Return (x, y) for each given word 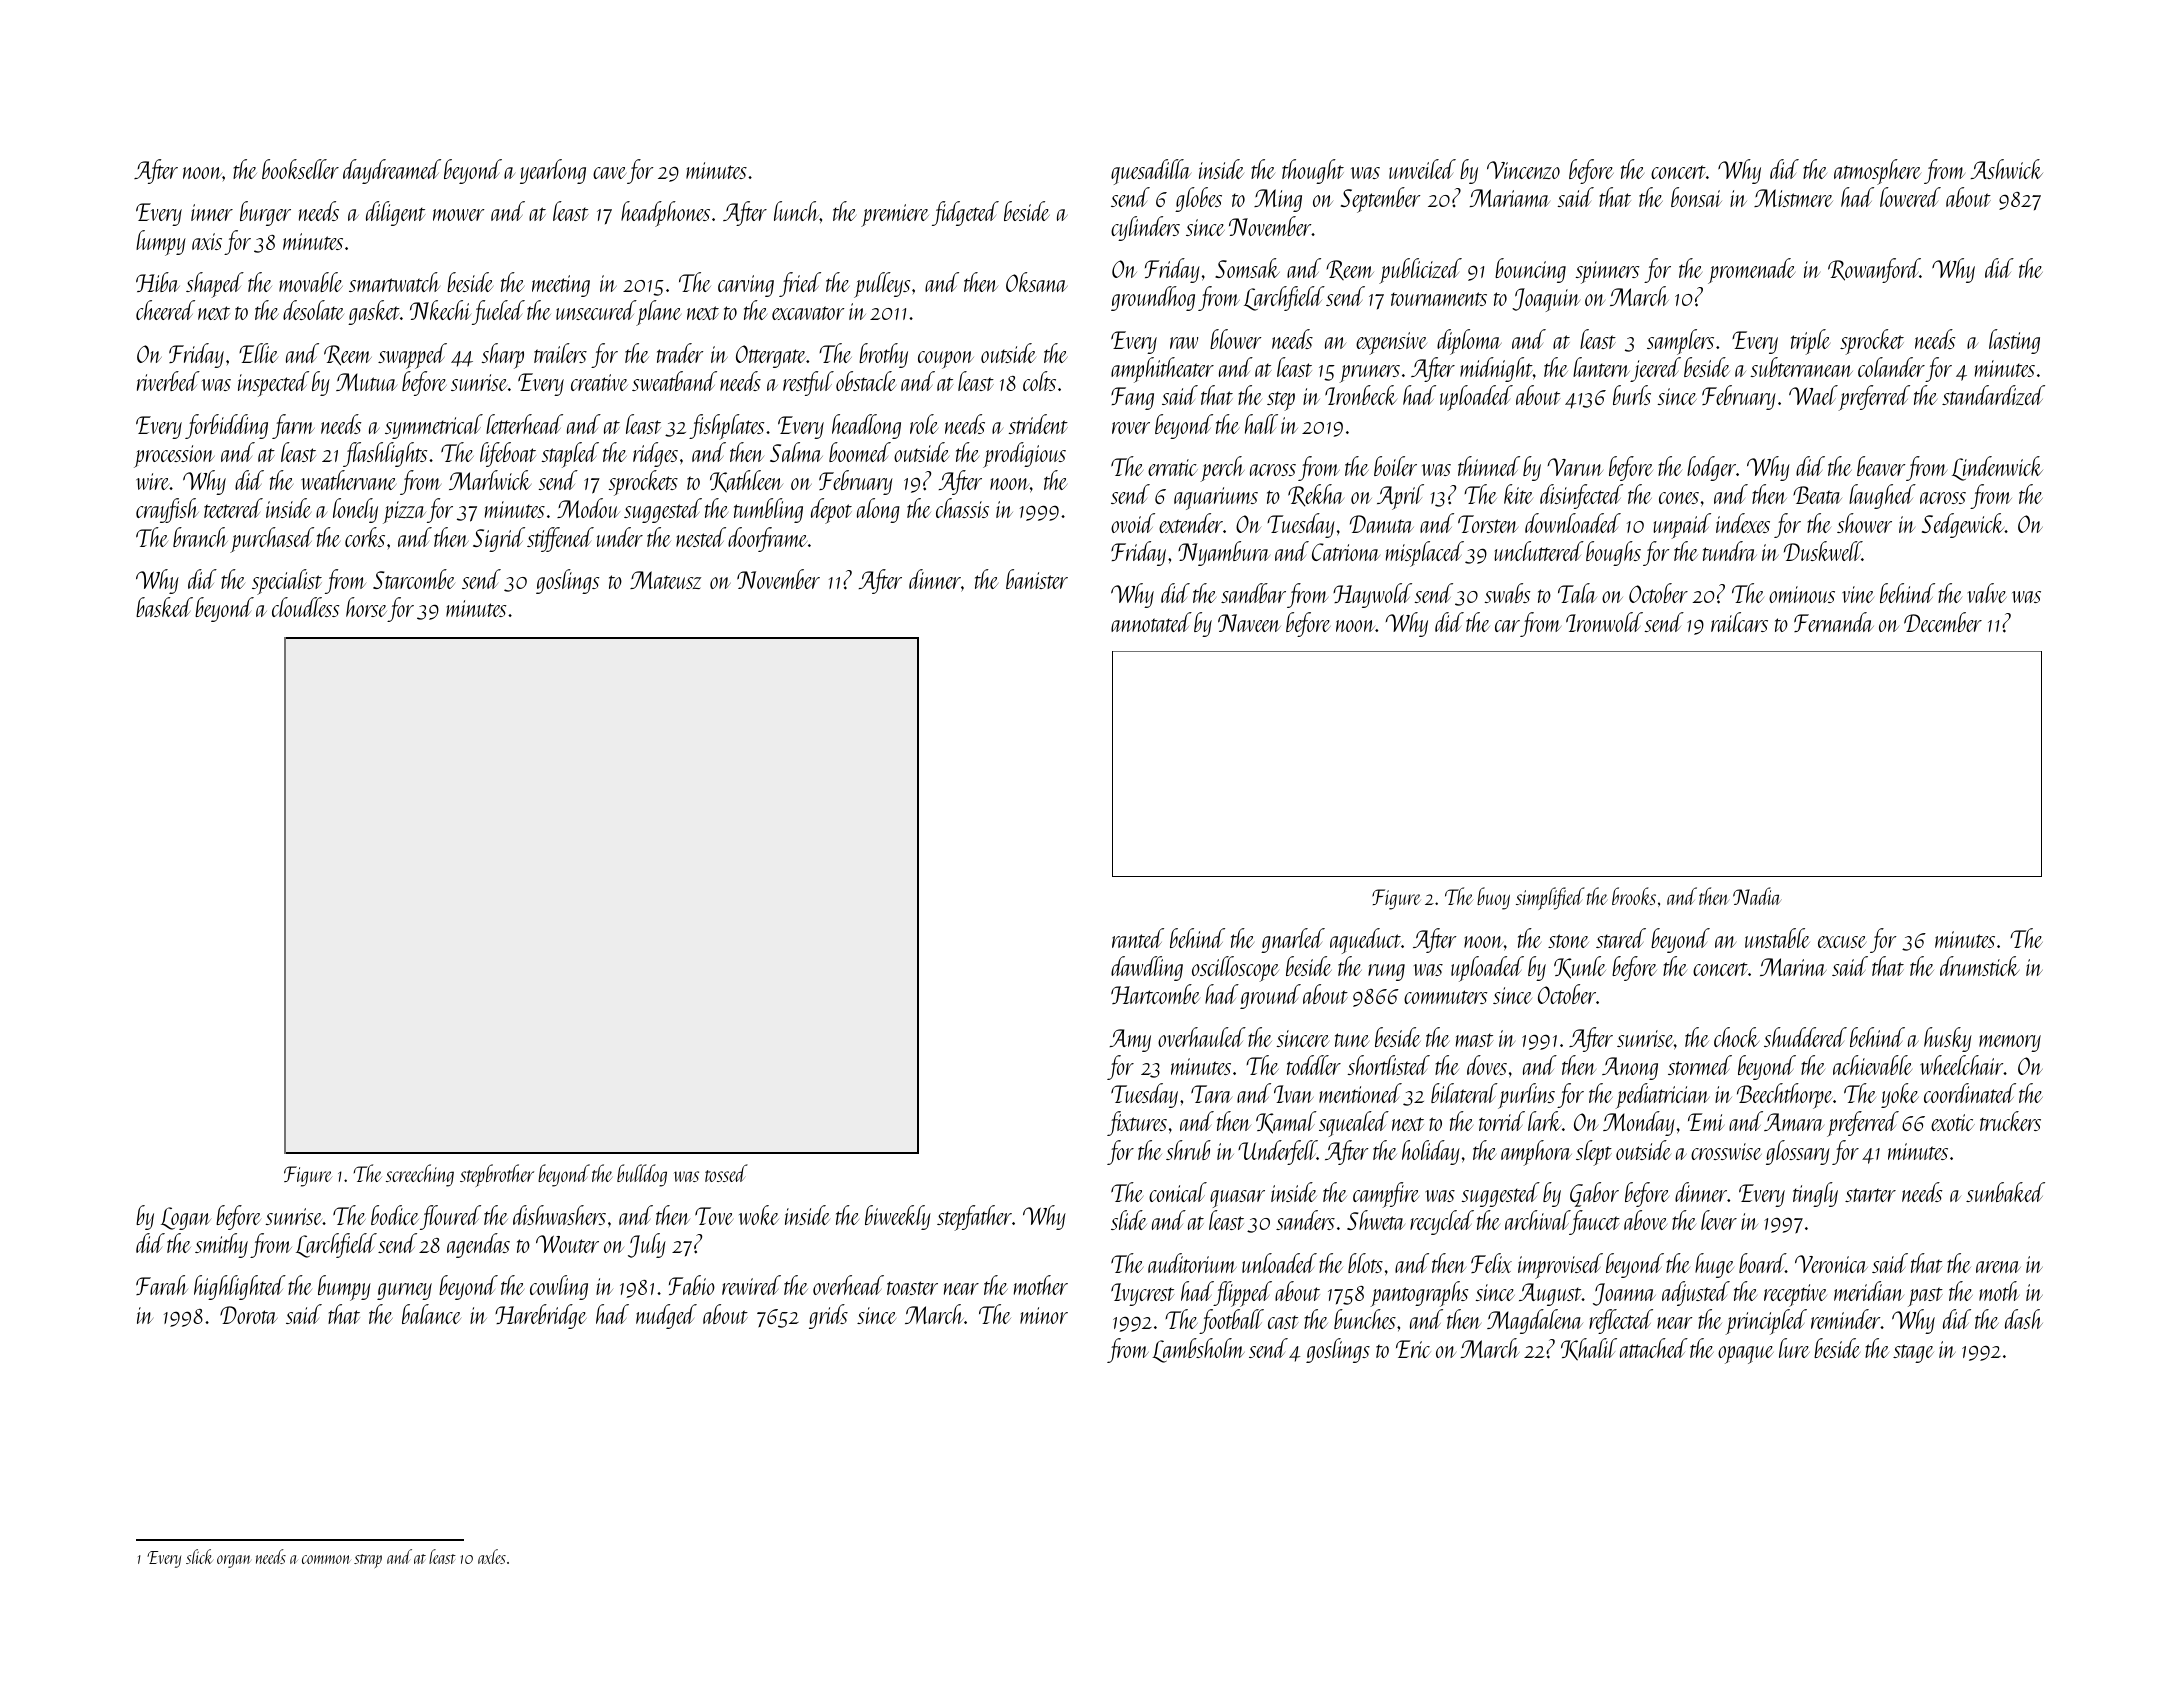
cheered (165, 310)
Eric (1413, 1349)
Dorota (248, 1315)
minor (1044, 1315)
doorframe (767, 539)
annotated (1151, 622)
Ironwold (1604, 622)
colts (1039, 381)
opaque (1746, 1355)
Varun (1575, 467)
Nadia (1757, 896)
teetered (233, 508)
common (326, 1559)
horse (366, 607)
